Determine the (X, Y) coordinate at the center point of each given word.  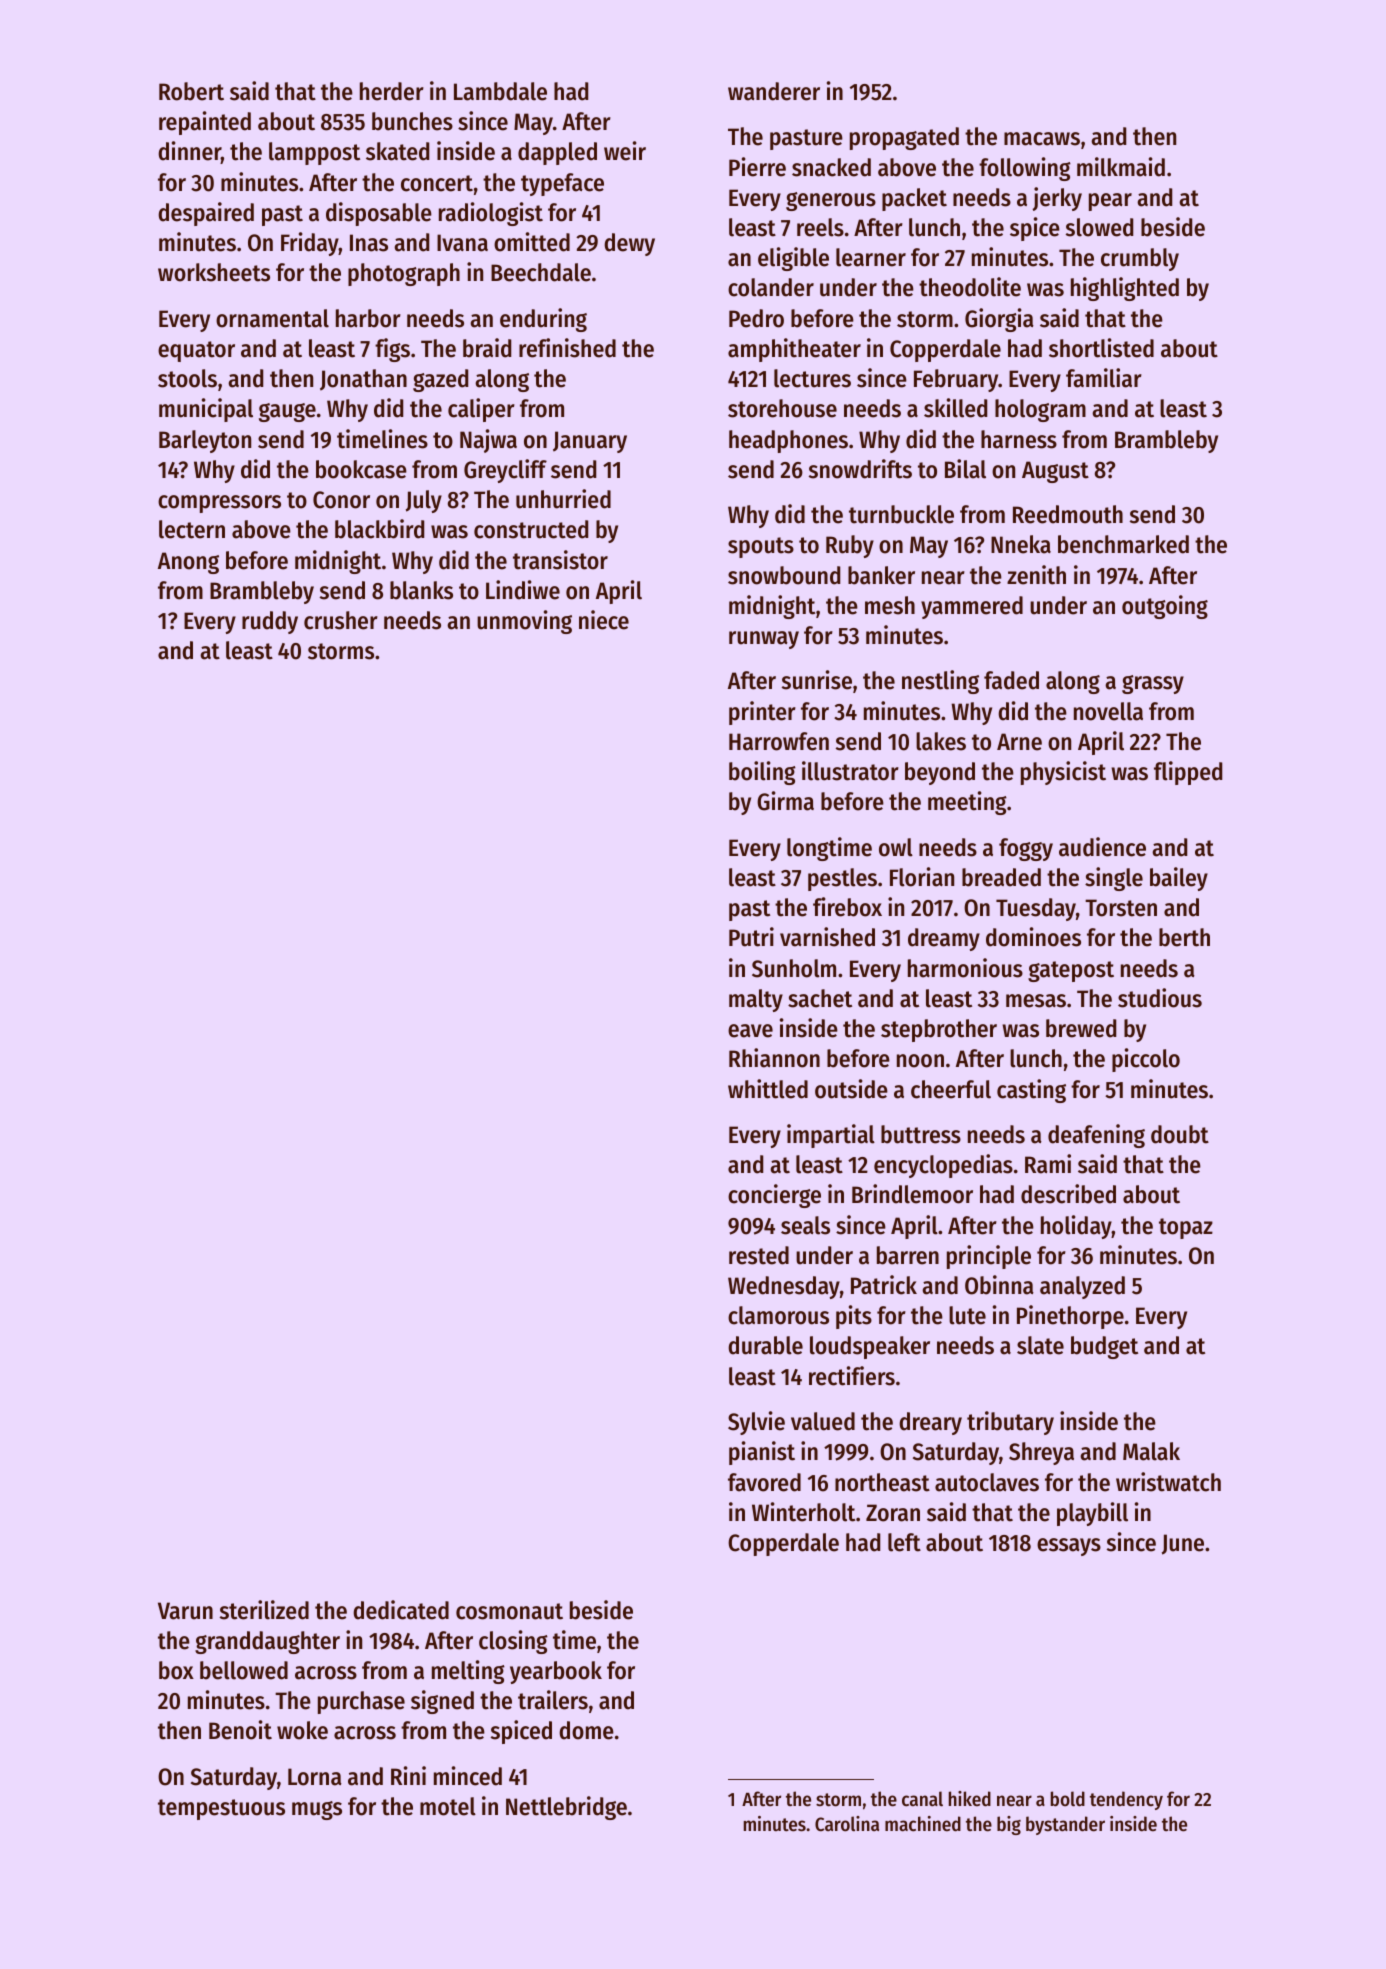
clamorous (778, 1315)
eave (750, 1031)
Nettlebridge (566, 1808)
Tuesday (1036, 909)
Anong (188, 563)
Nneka (1021, 544)
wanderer (774, 91)
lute (967, 1315)
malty (756, 1000)
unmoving (524, 622)
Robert (191, 91)
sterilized (264, 1610)
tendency (1126, 1800)
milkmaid (1121, 167)
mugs (317, 1810)
